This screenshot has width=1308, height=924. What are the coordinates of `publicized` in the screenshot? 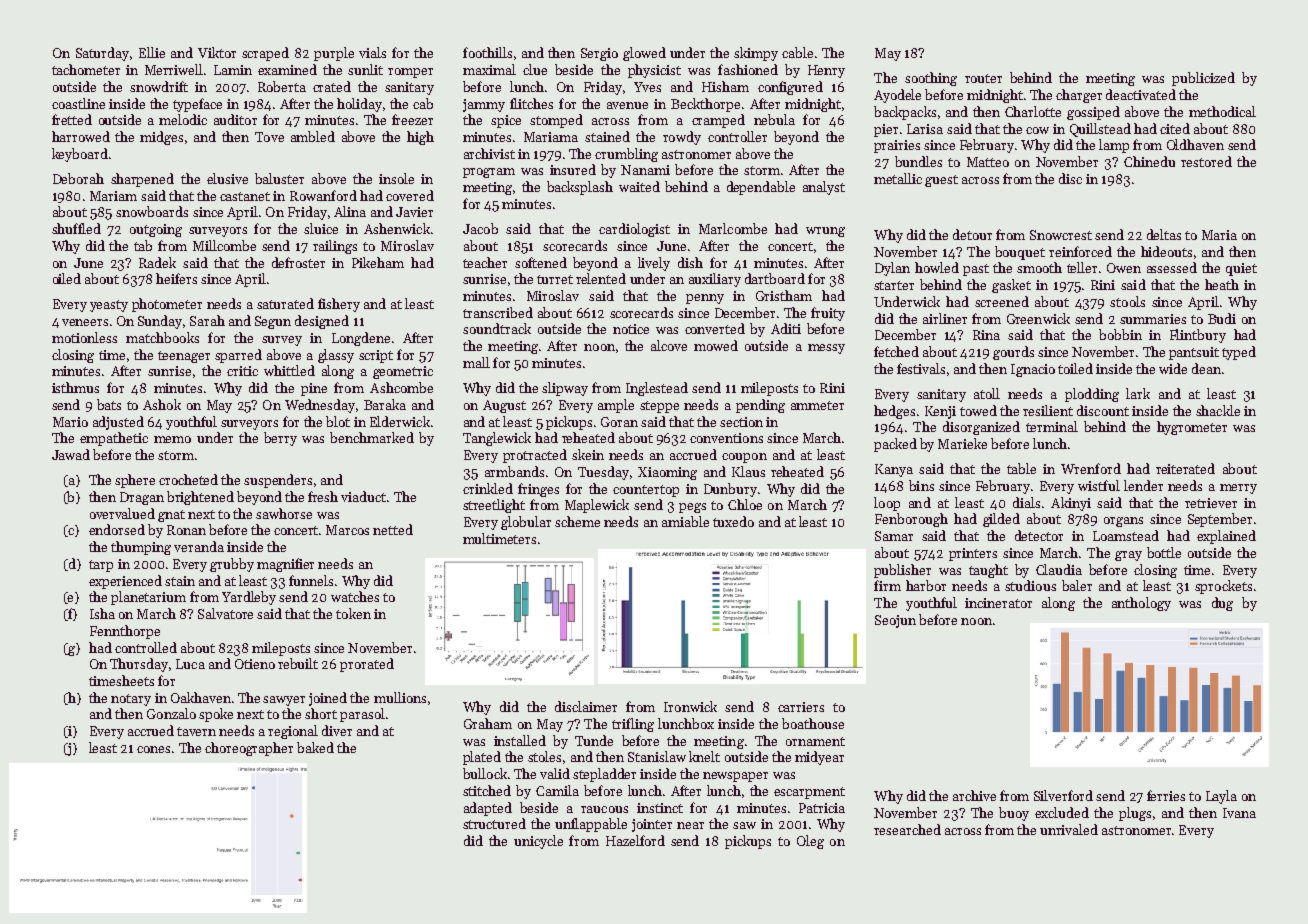 It's located at (1203, 79).
